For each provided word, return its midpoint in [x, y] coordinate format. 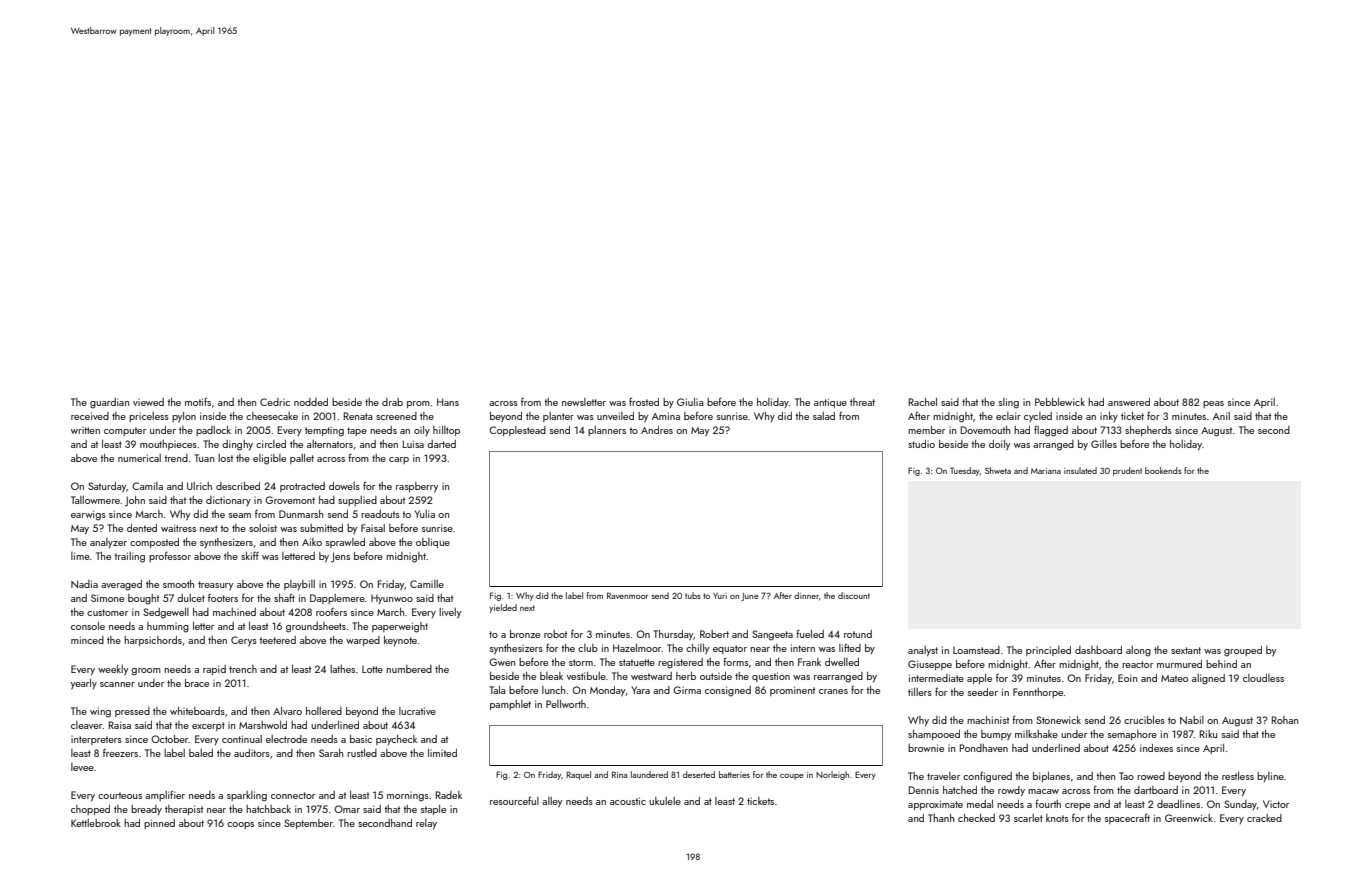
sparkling [247, 796]
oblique [433, 543]
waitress [178, 528]
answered [1129, 402]
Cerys [244, 641]
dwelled [842, 662]
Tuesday [965, 471]
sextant [1186, 650]
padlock [213, 431]
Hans [448, 402]
